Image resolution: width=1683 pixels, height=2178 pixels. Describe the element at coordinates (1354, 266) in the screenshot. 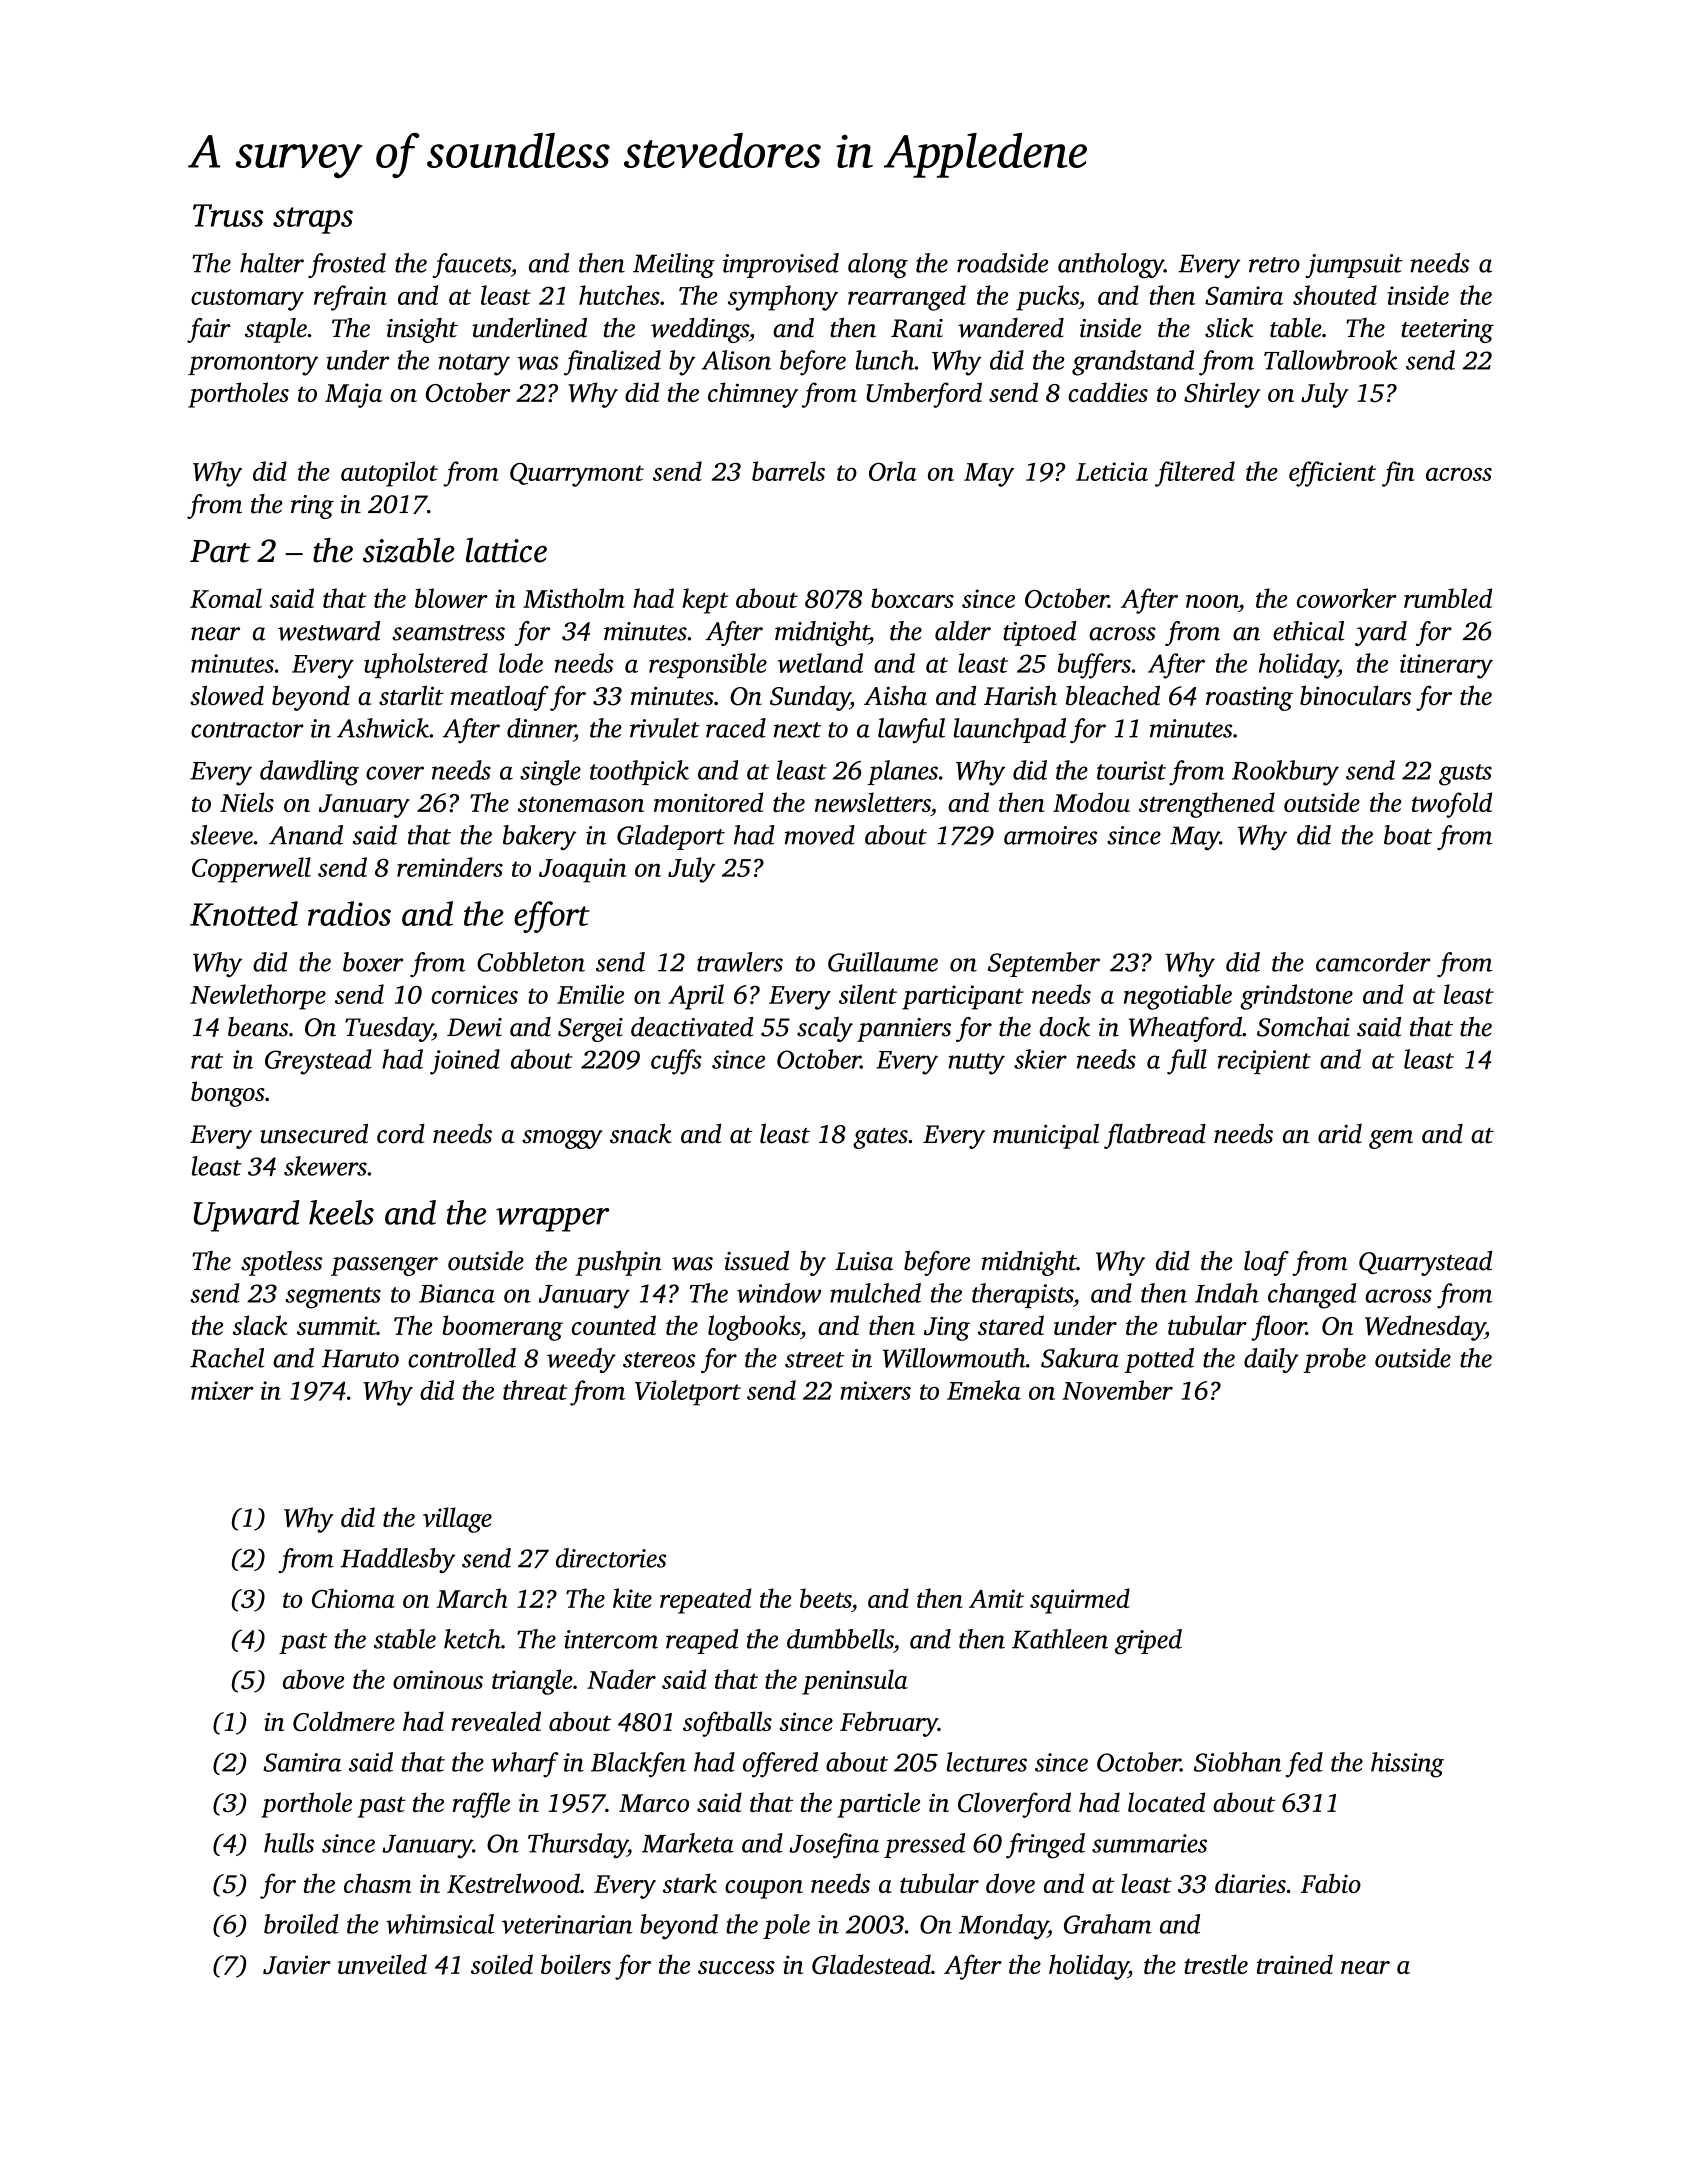

I see `jumpsuit` at that location.
